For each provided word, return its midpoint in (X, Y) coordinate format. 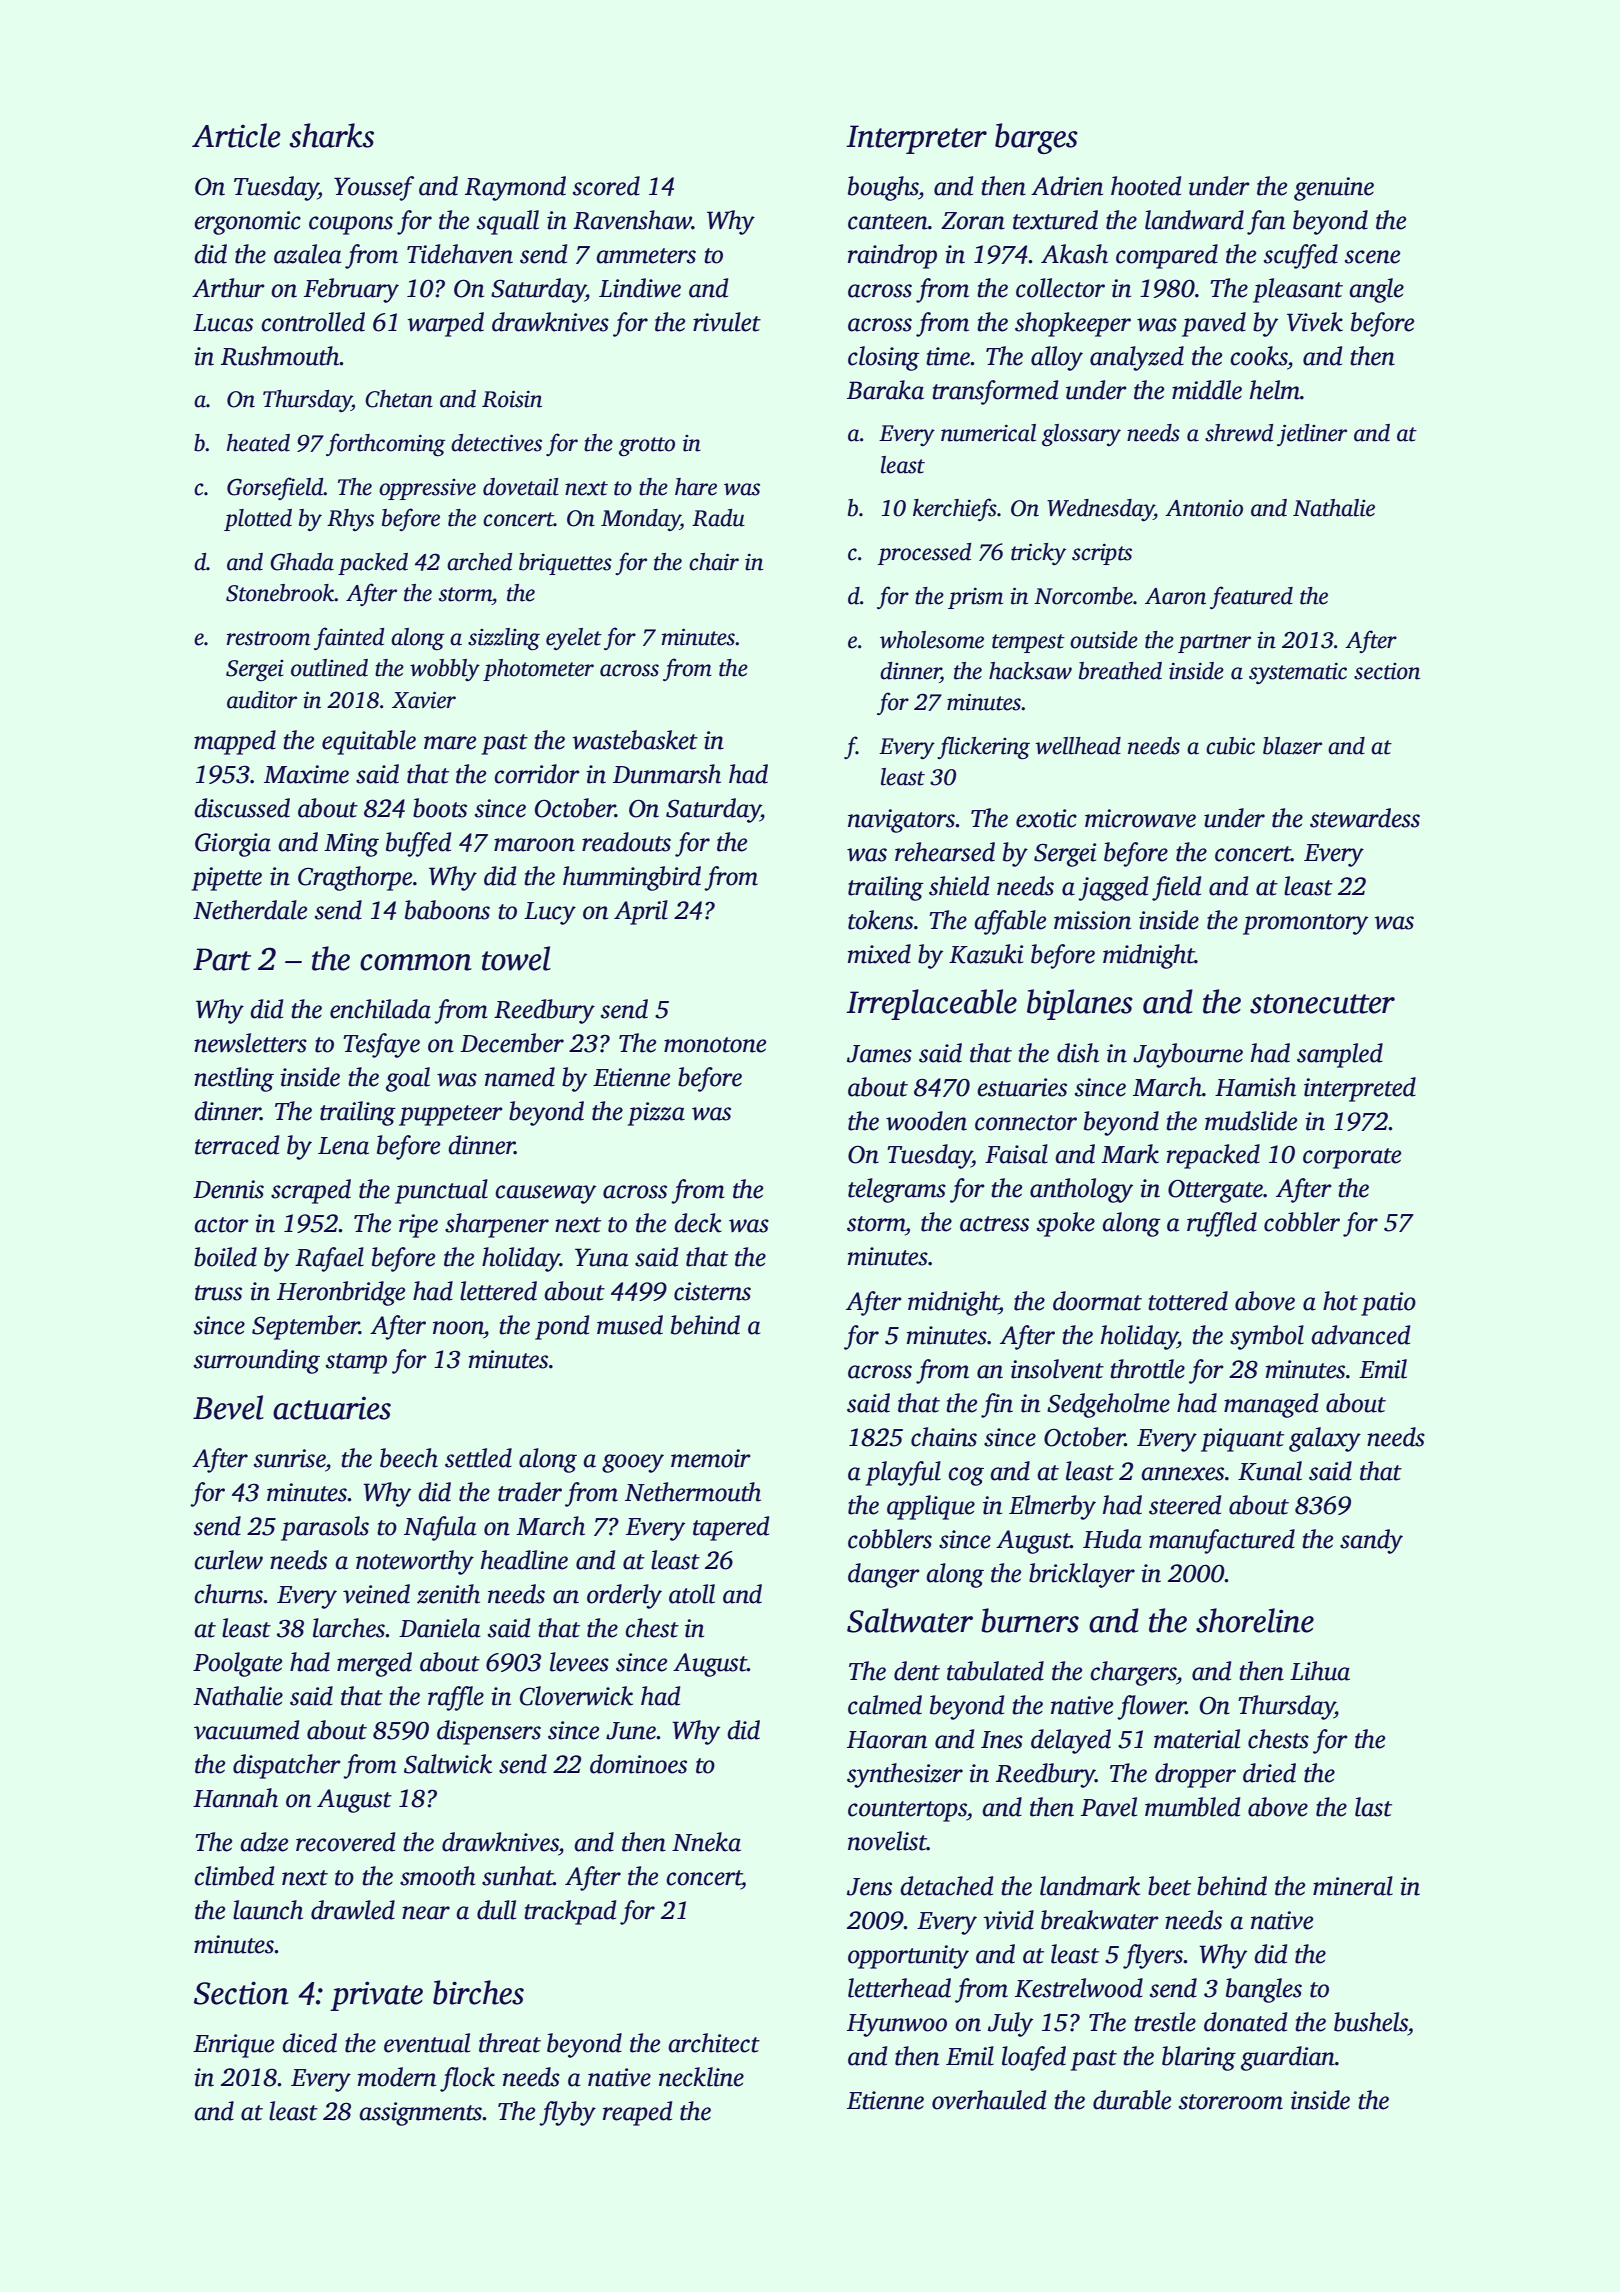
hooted (1146, 186)
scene (1372, 257)
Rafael (329, 1259)
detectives (496, 443)
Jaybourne (1188, 1055)
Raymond (515, 188)
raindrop (892, 256)
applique (931, 1507)
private (376, 1996)
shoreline (1255, 1620)
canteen (888, 222)
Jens (869, 1887)
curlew (228, 1560)
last (1373, 1807)
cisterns (712, 1291)
